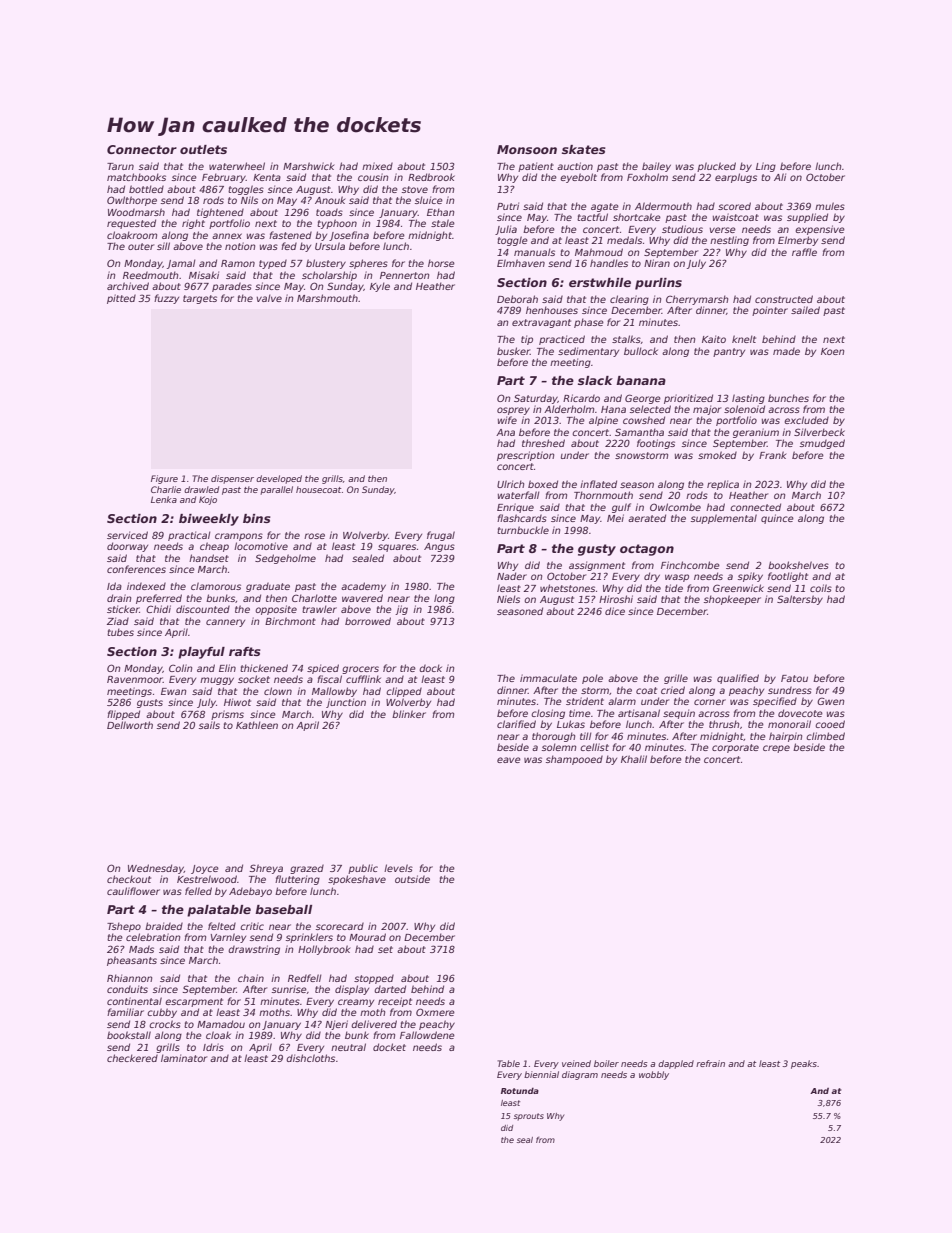  What do you see at coordinates (227, 236) in the screenshot?
I see `annex` at bounding box center [227, 236].
